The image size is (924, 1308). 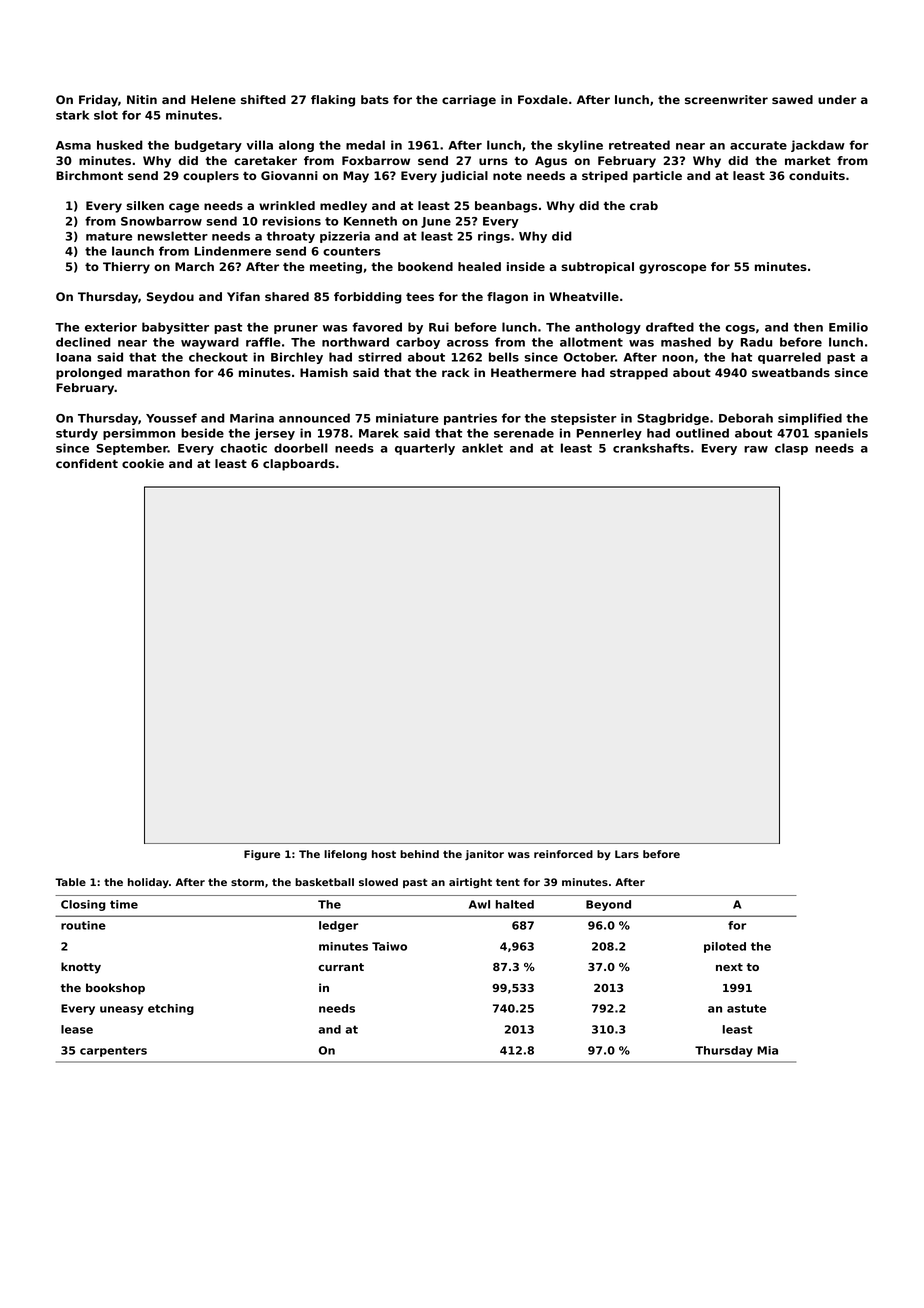 I want to click on carpenters, so click(x=113, y=1051).
